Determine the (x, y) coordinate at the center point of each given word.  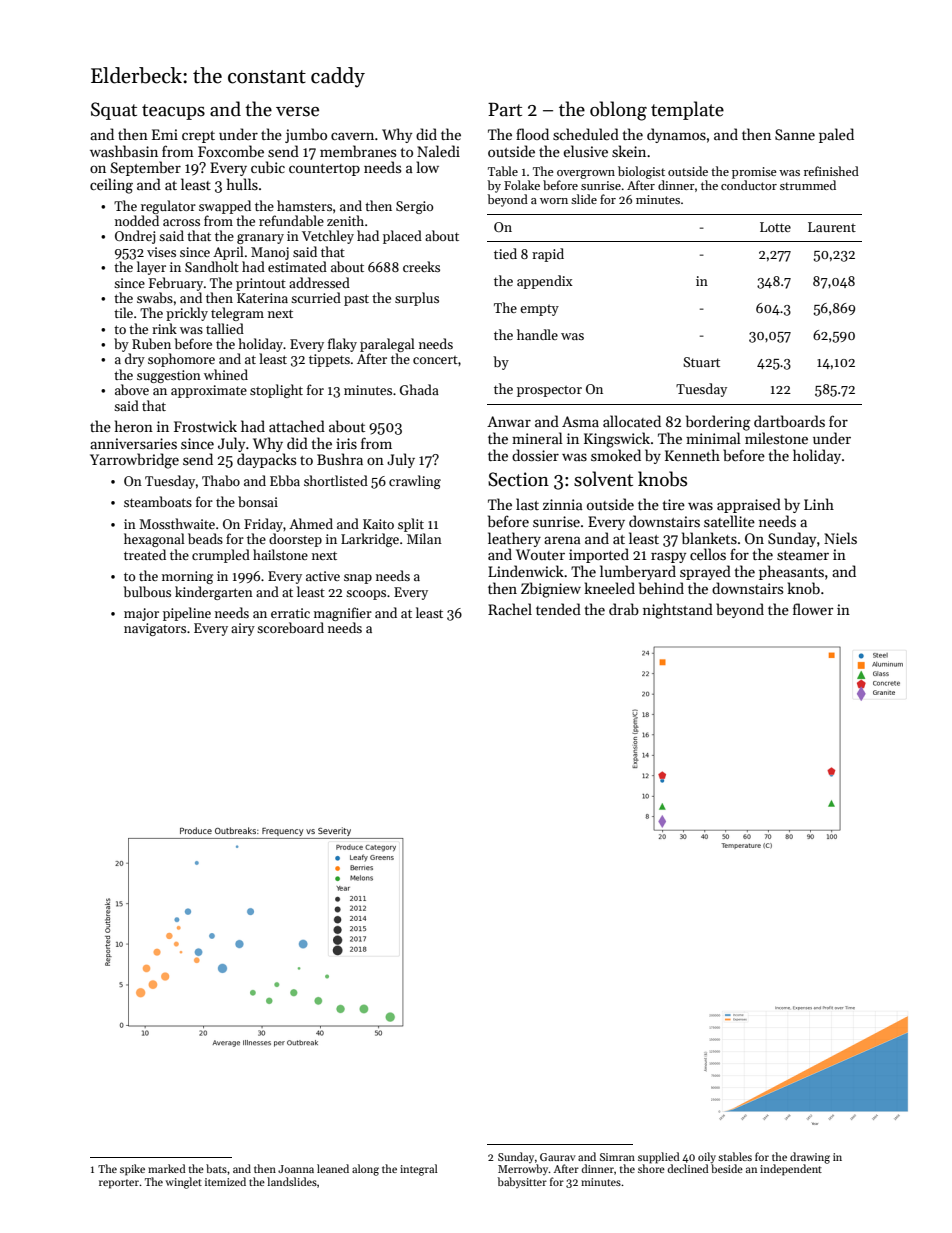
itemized (225, 1181)
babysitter (522, 1182)
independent (791, 1170)
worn (554, 201)
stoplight (276, 391)
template (687, 110)
